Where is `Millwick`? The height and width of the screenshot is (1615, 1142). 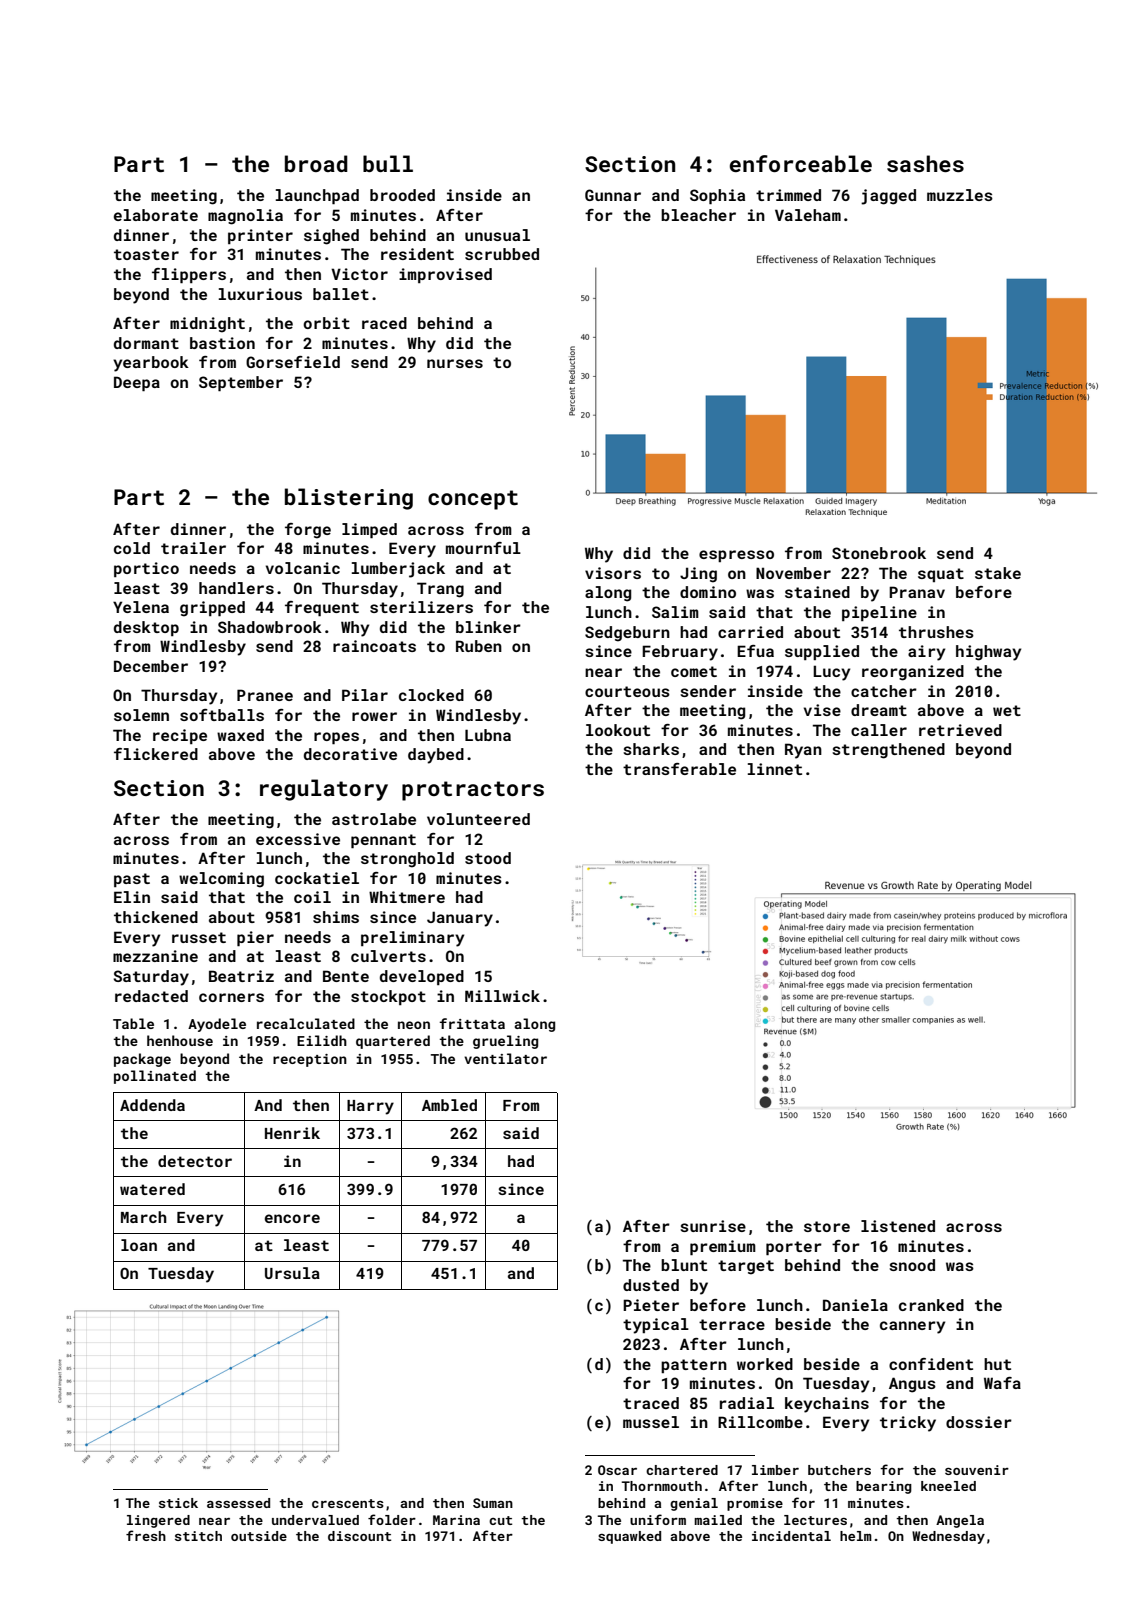
Millwick is located at coordinates (502, 996).
